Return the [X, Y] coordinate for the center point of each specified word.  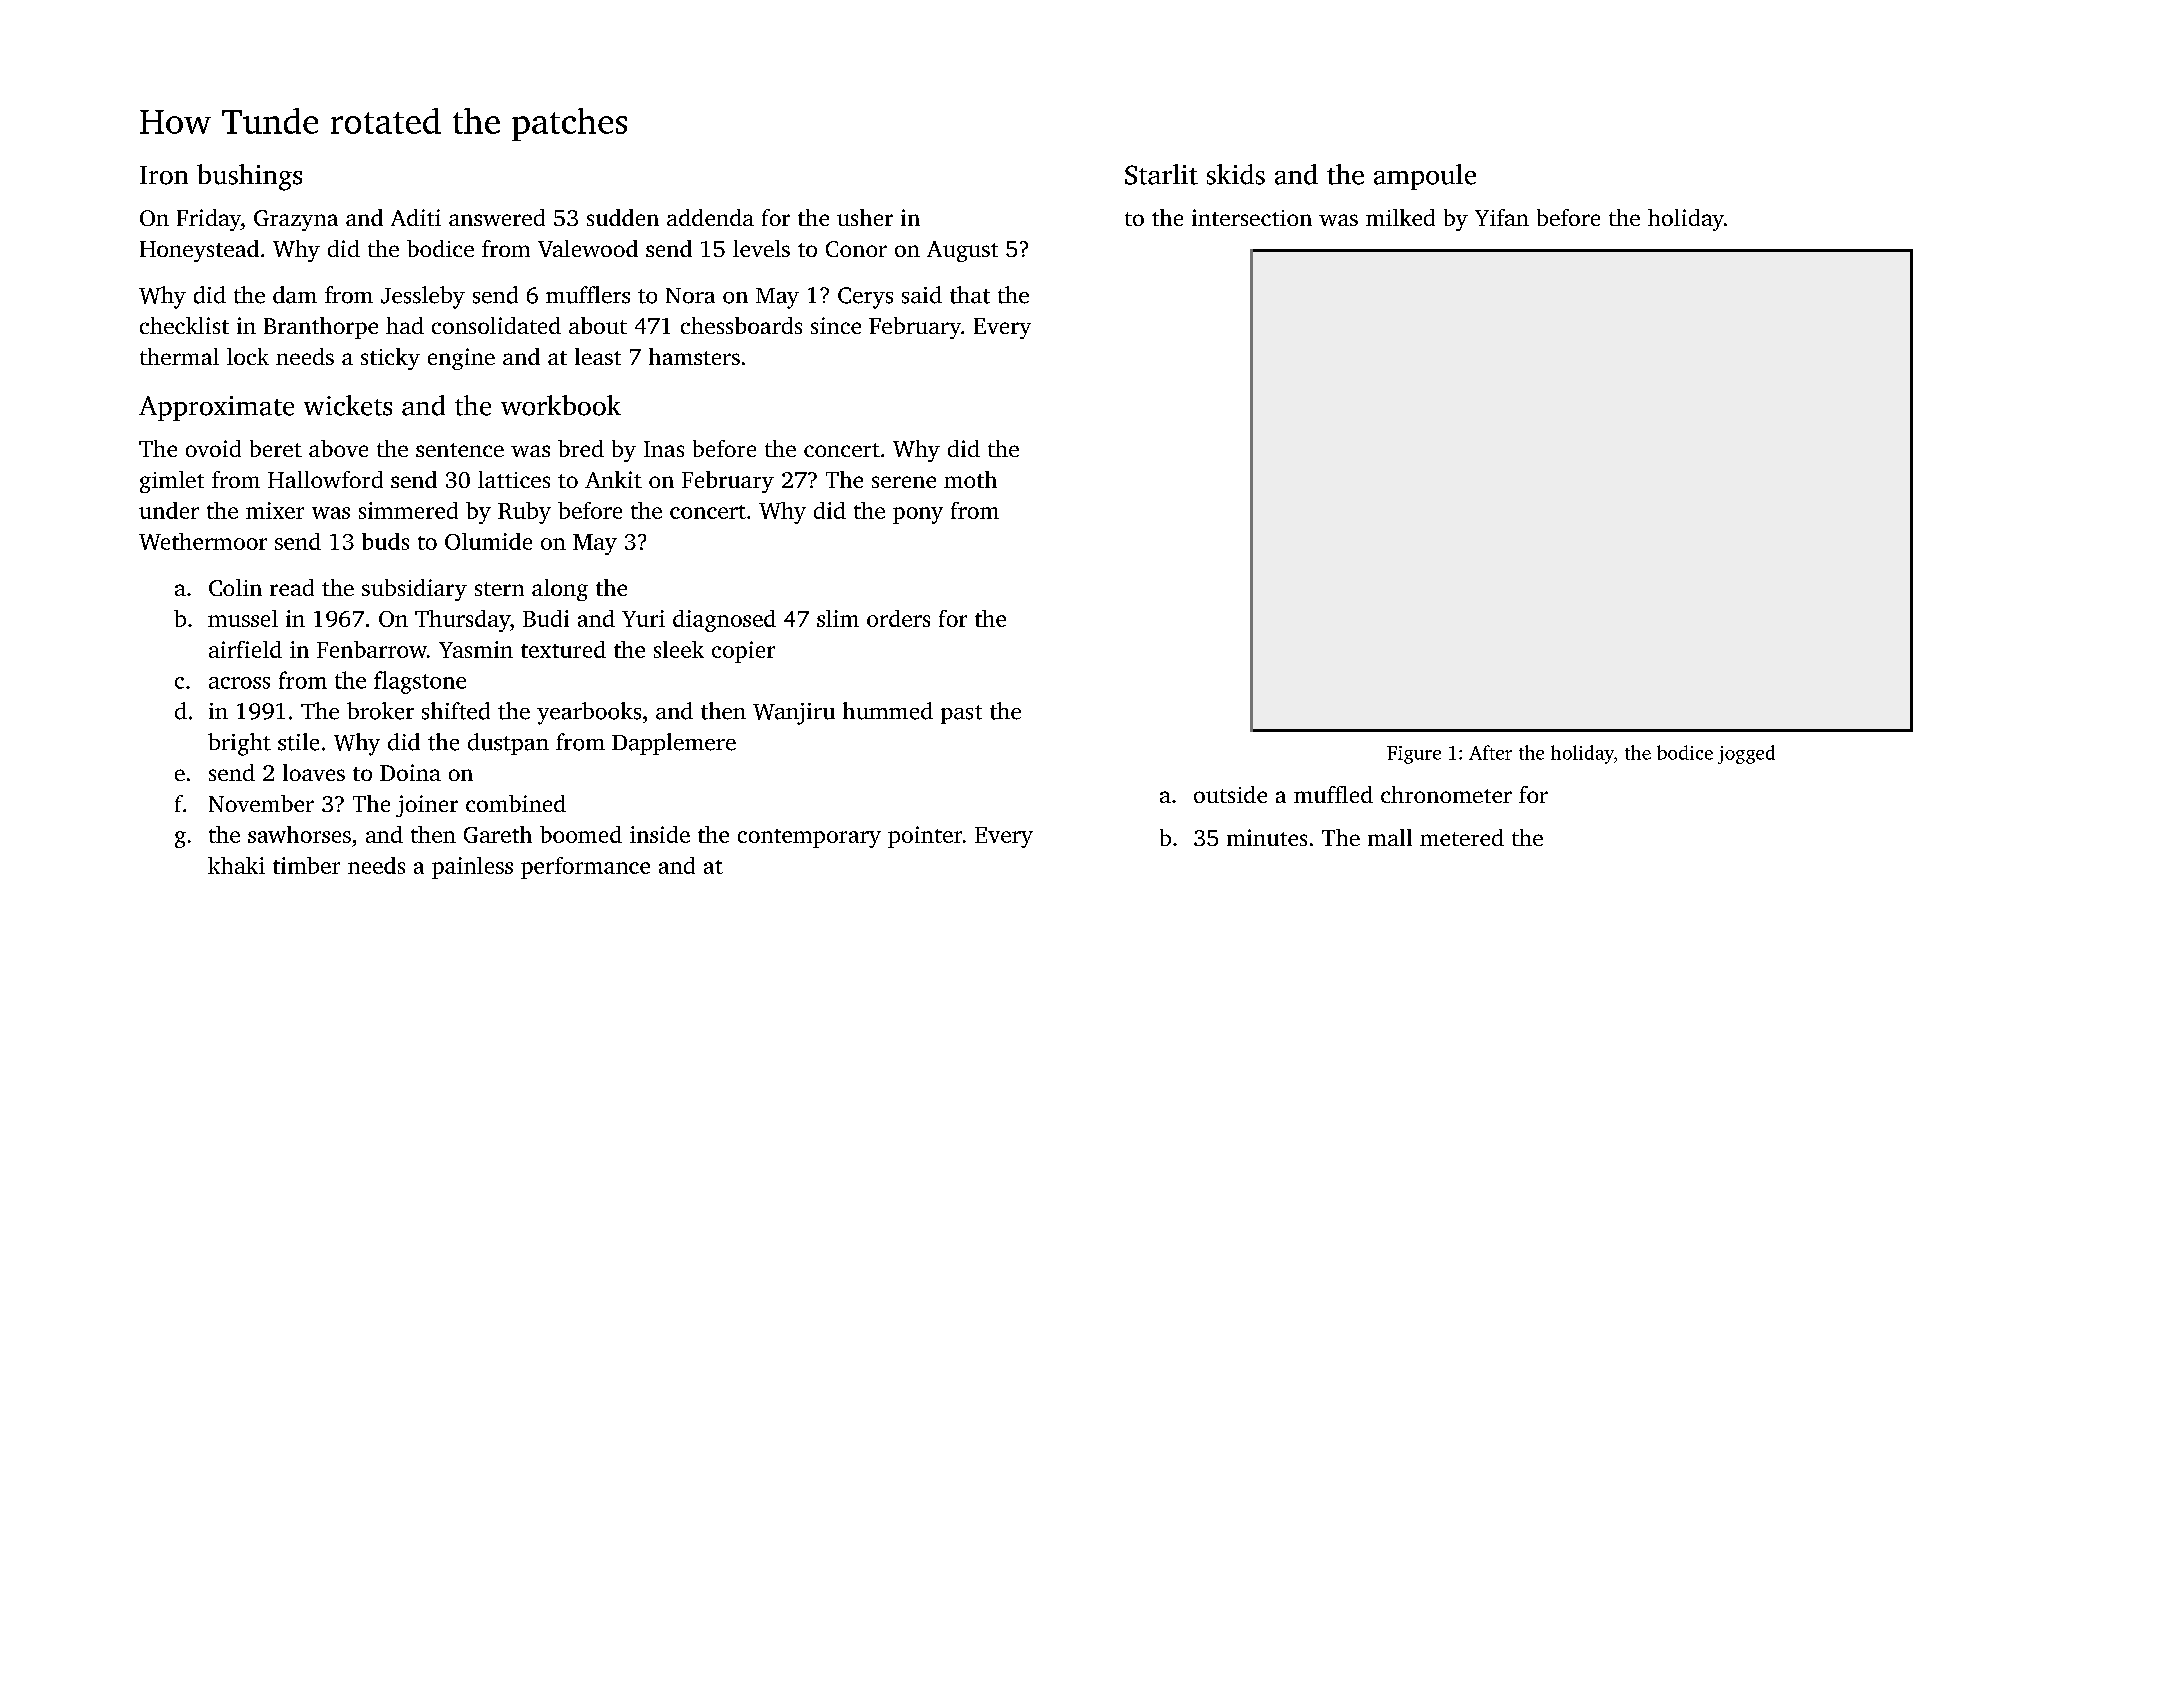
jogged [1746, 754]
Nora [690, 296]
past [961, 714]
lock [248, 356]
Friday [209, 220]
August [962, 251]
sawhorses [299, 834]
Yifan [1502, 217]
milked [1400, 217]
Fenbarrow [372, 649]
